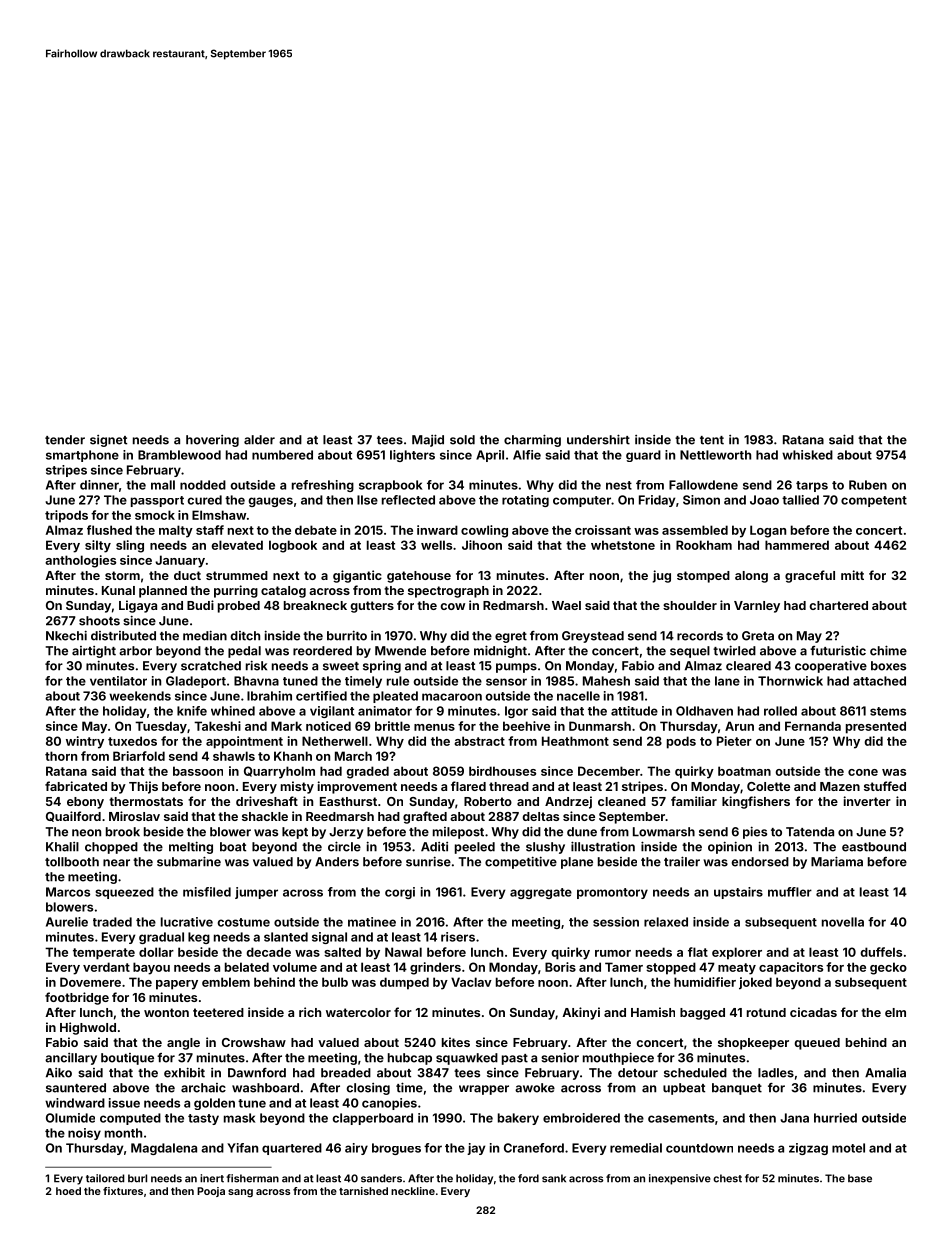 Image resolution: width=952 pixels, height=1233 pixels. What do you see at coordinates (112, 922) in the screenshot?
I see `traded` at bounding box center [112, 922].
